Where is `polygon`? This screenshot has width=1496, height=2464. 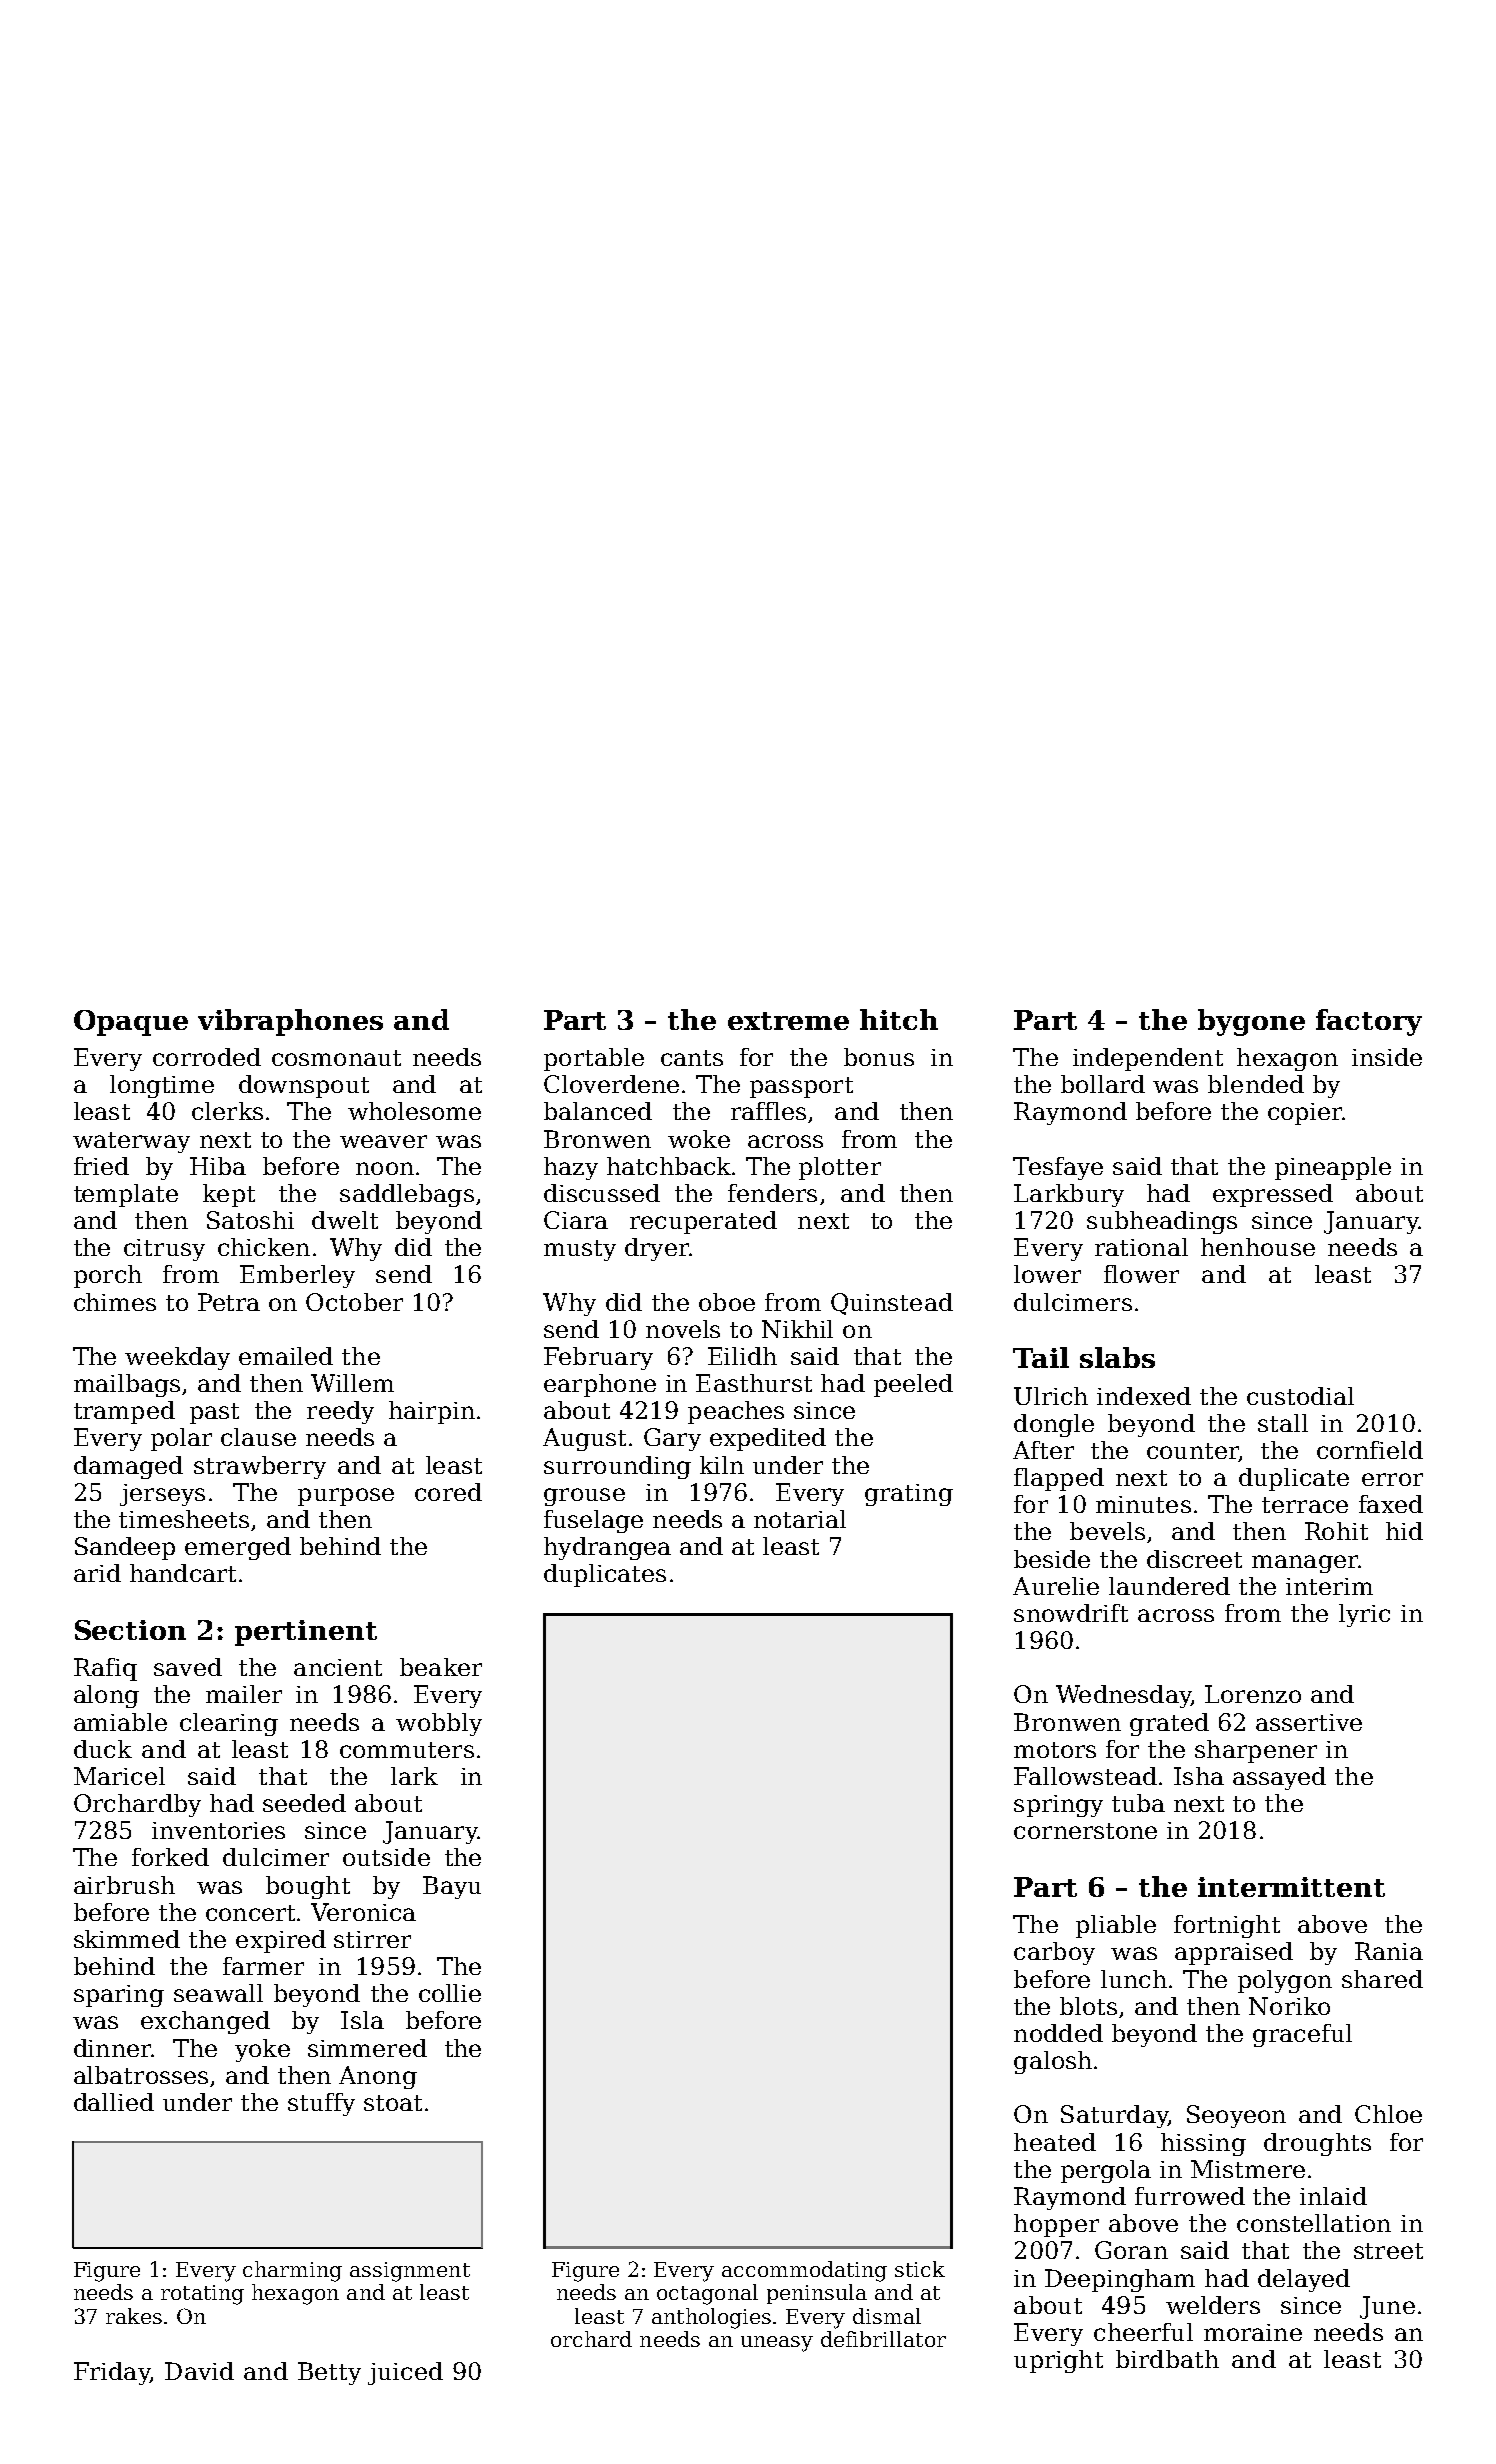
polygon is located at coordinates (1285, 1981).
